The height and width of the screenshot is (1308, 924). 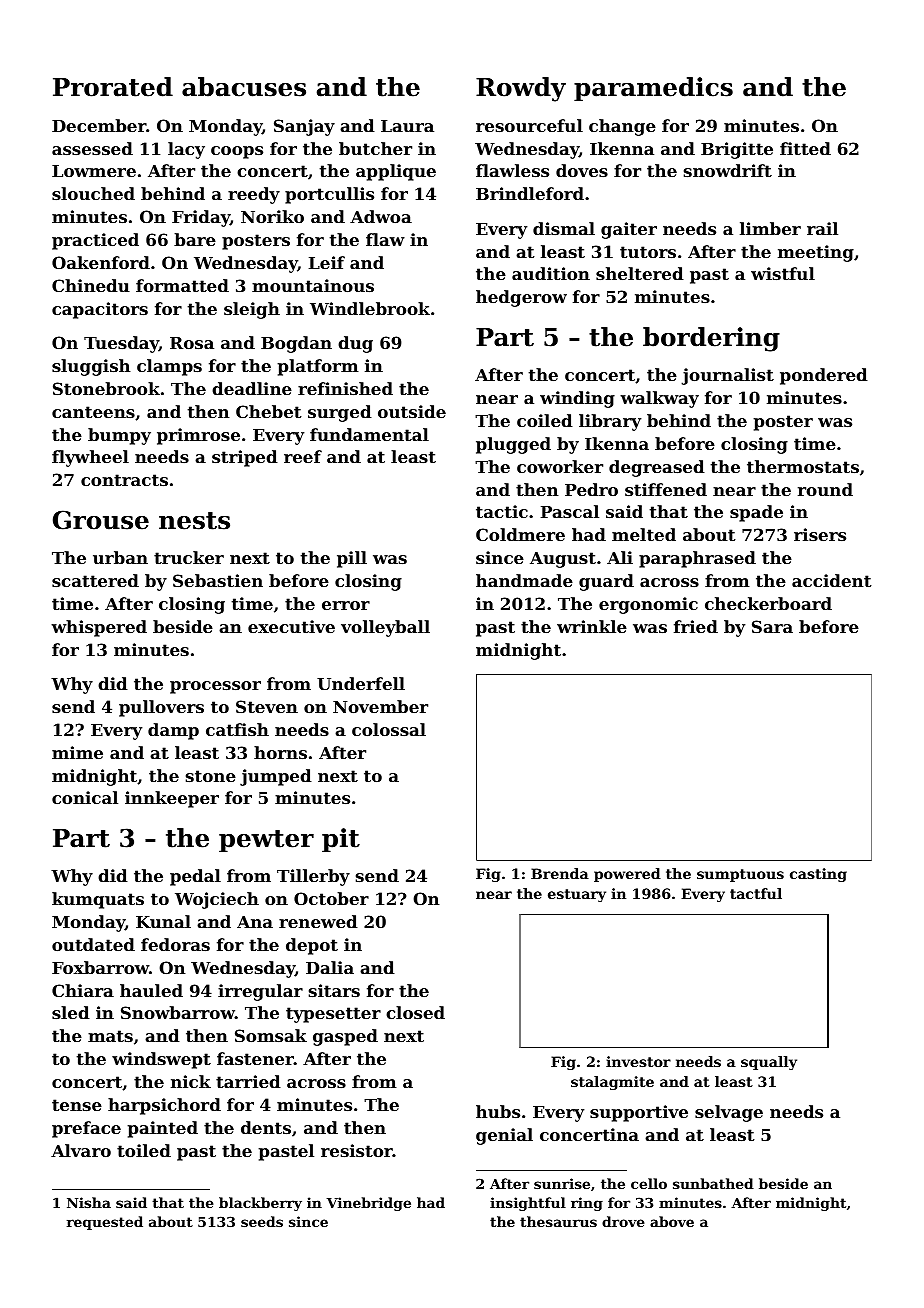 What do you see at coordinates (99, 628) in the screenshot?
I see `whispered` at bounding box center [99, 628].
